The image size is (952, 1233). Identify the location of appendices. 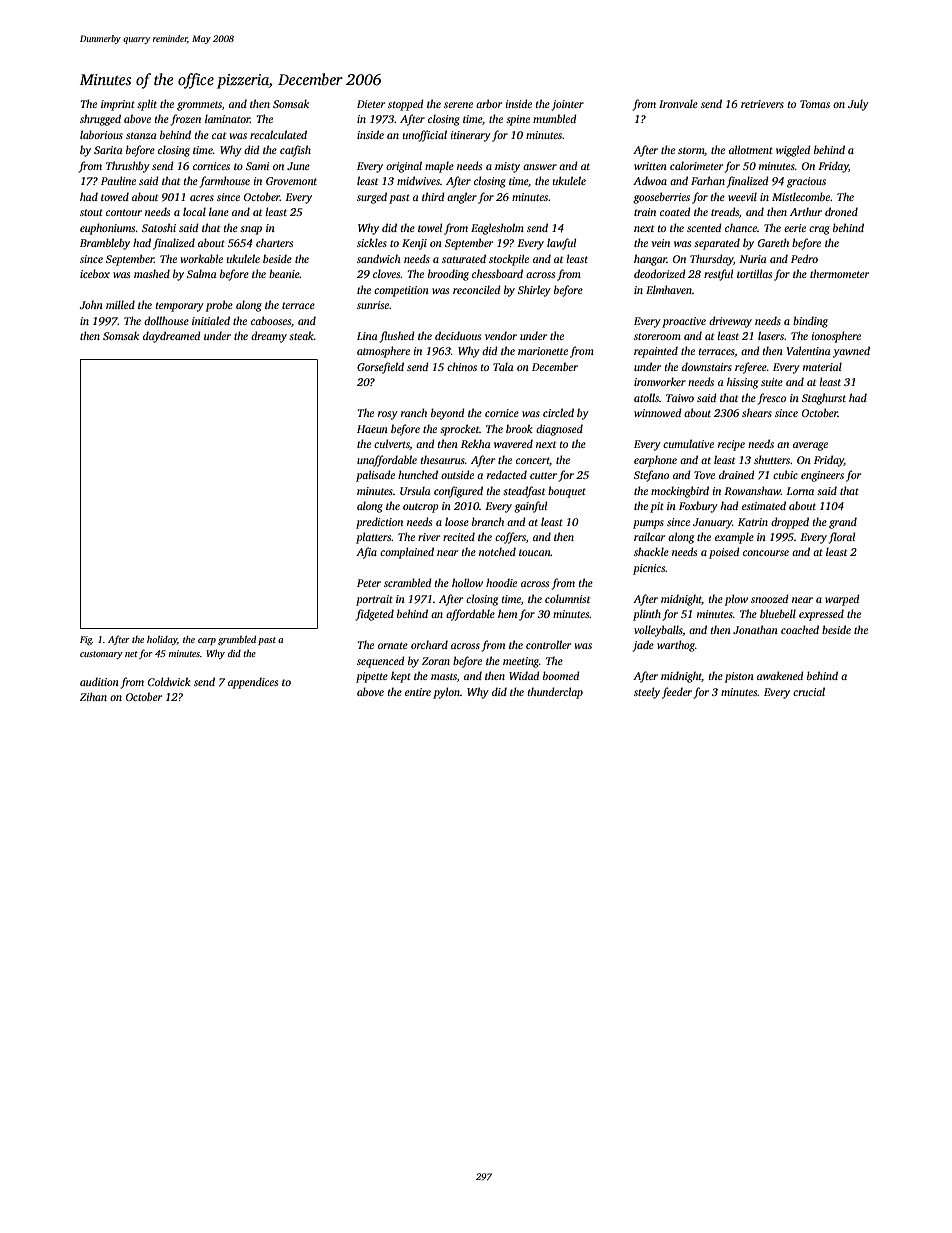
(253, 683).
